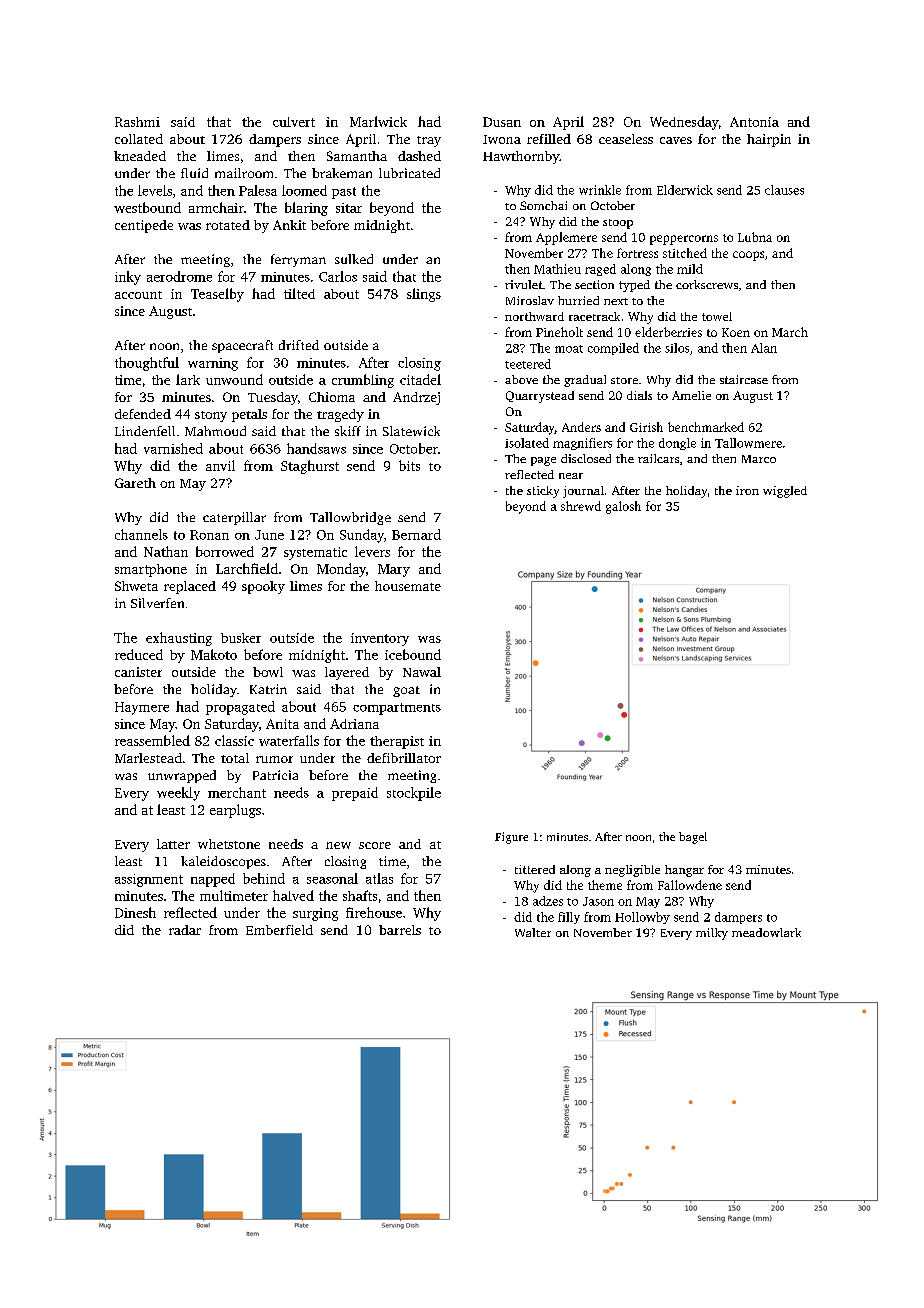 The image size is (924, 1308). What do you see at coordinates (263, 587) in the screenshot?
I see `spooky` at bounding box center [263, 587].
